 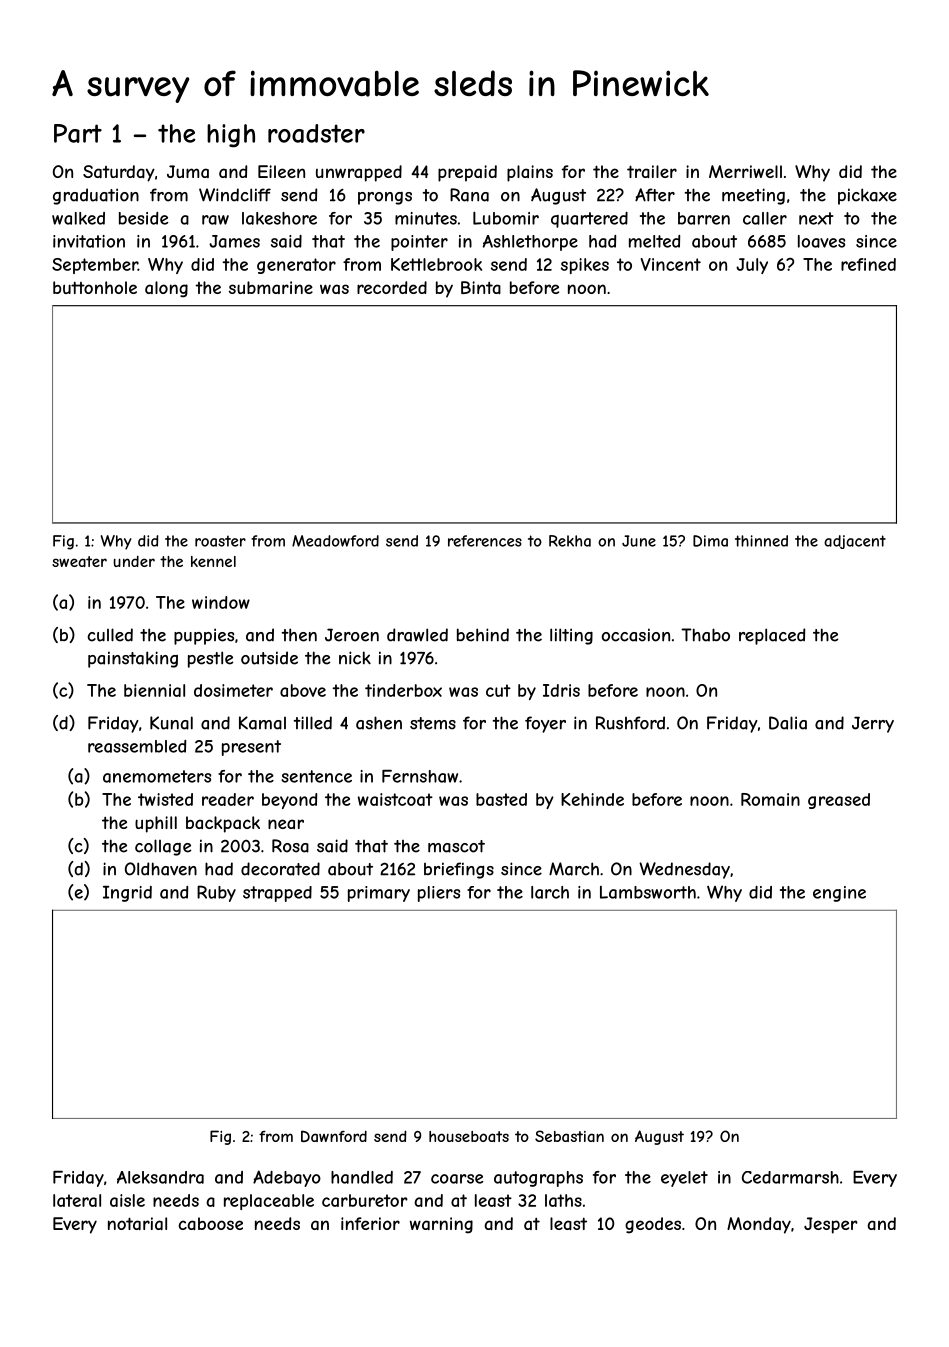 I want to click on primary, so click(x=379, y=894).
